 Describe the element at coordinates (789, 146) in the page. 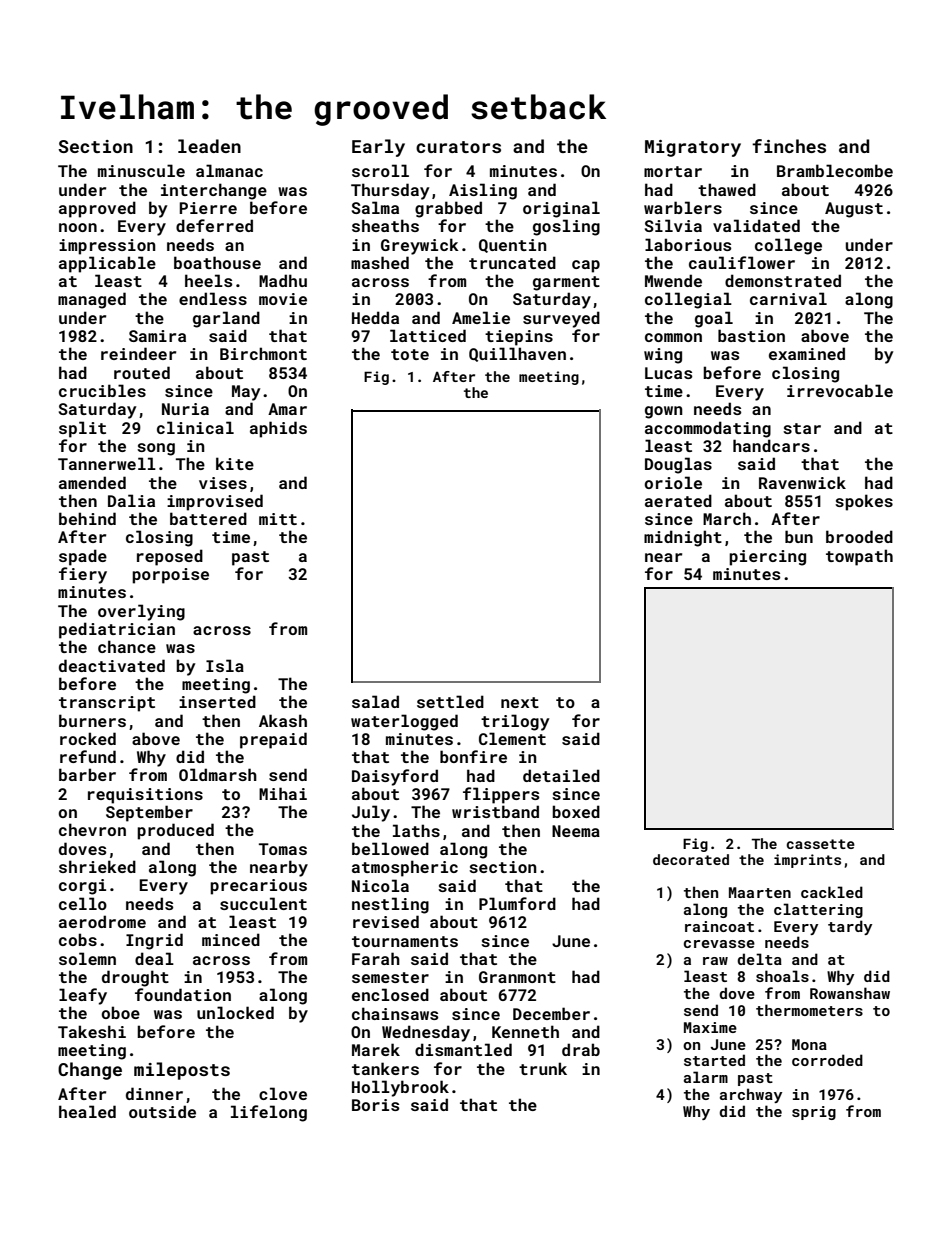

I see `finches` at that location.
